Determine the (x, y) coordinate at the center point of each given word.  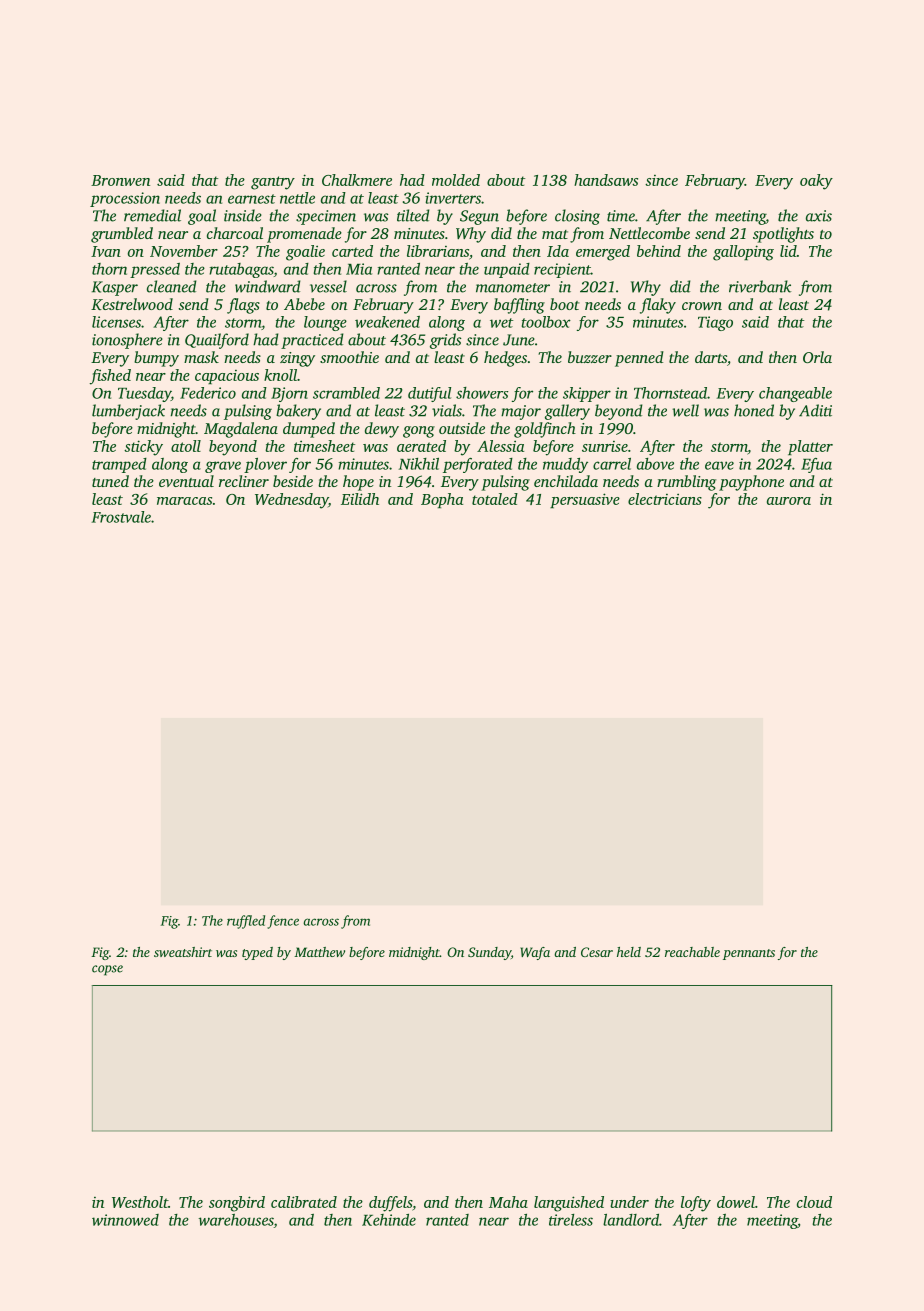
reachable (692, 952)
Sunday (489, 953)
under (629, 1202)
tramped (119, 465)
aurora (789, 501)
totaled (495, 499)
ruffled (246, 922)
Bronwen (120, 180)
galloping (743, 253)
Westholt (140, 1202)
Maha (508, 1202)
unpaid (507, 270)
